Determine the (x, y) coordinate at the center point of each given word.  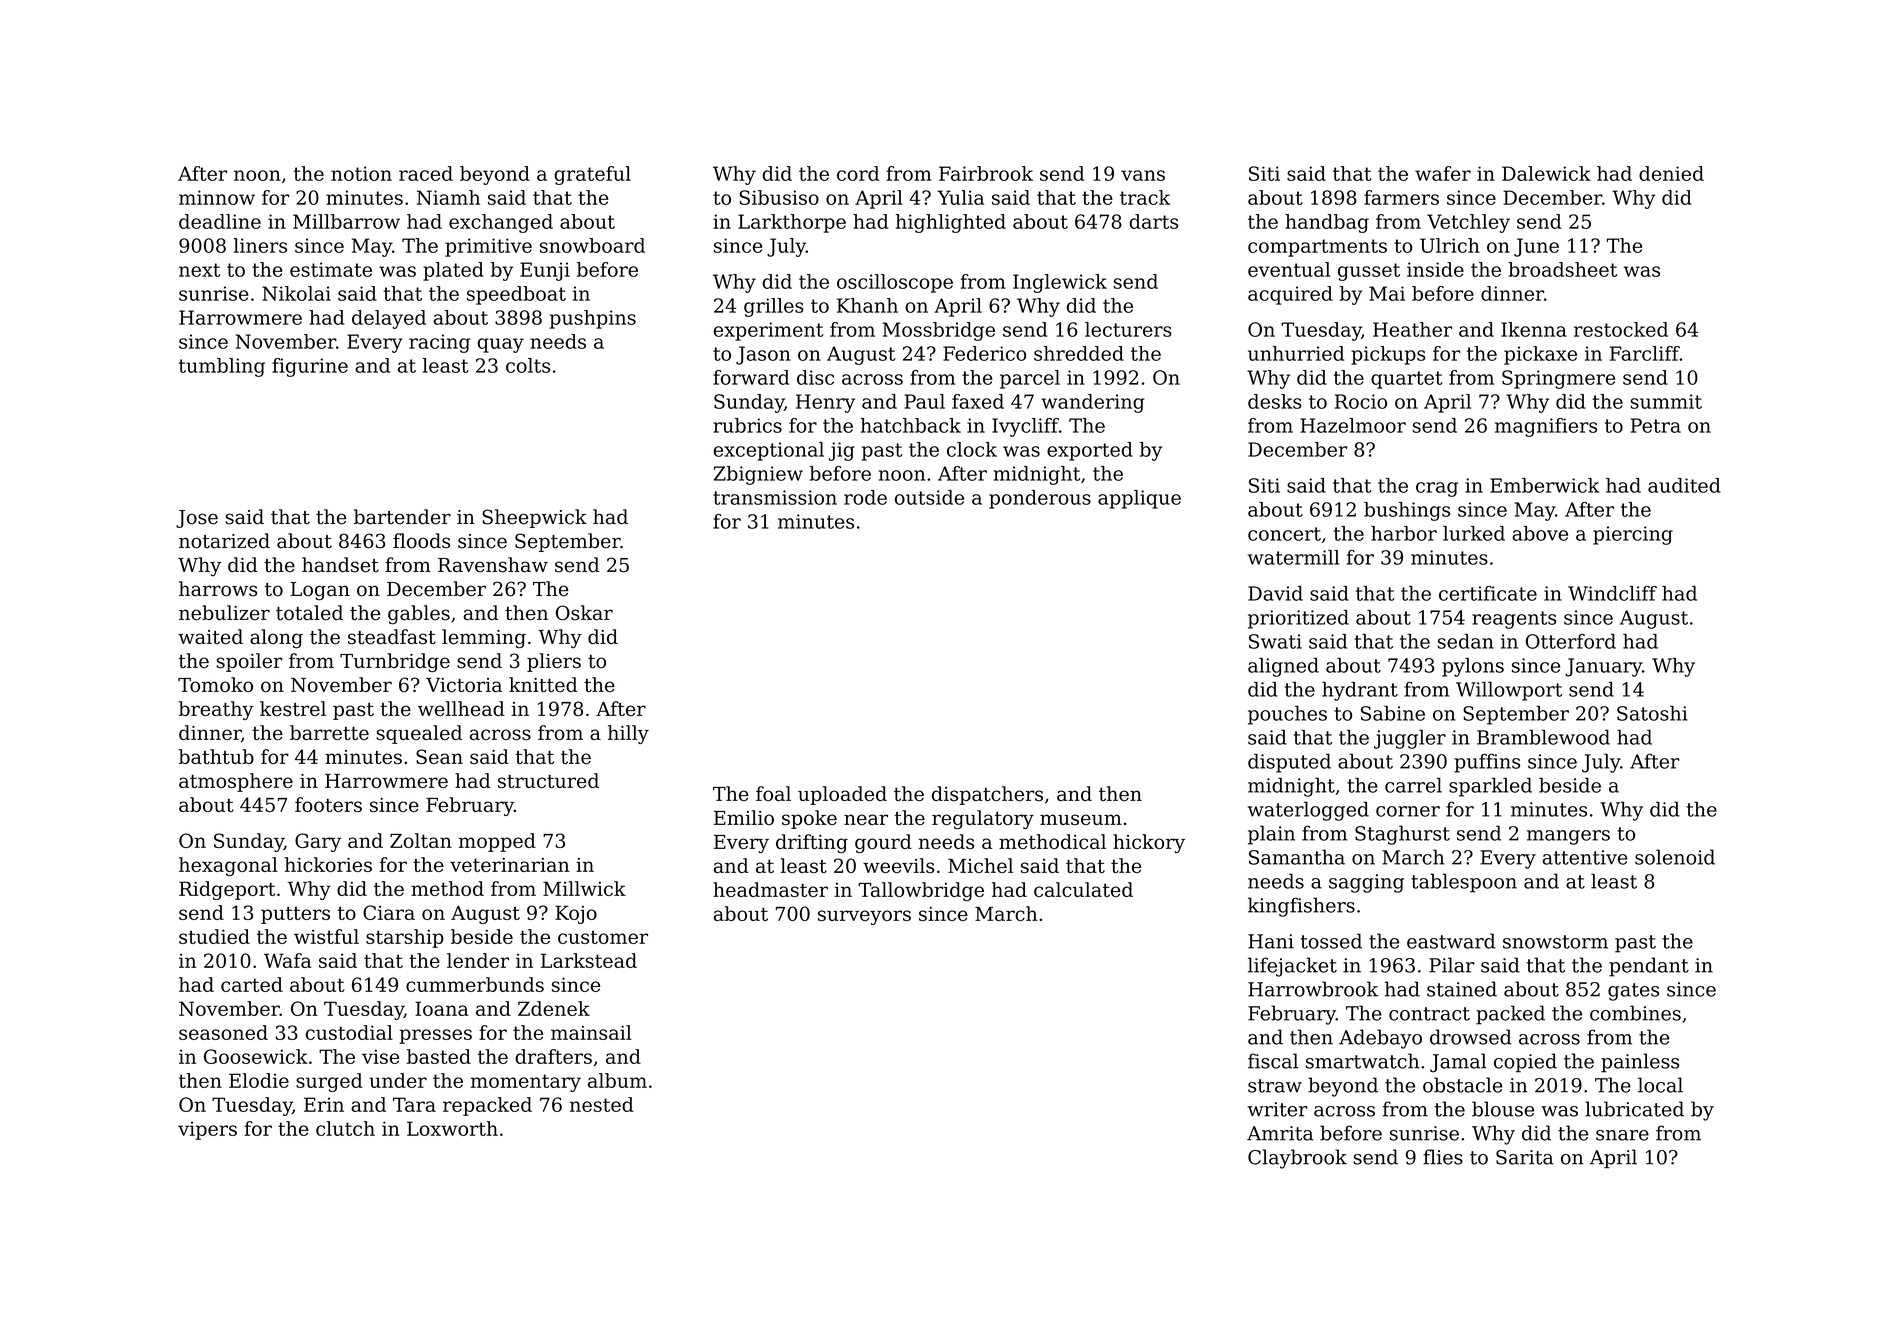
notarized (224, 541)
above (1540, 533)
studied (214, 936)
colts (528, 365)
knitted (543, 684)
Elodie (259, 1080)
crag (1437, 489)
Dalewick (1546, 173)
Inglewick (1060, 283)
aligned (1283, 667)
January (1603, 667)
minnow (217, 197)
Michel (980, 865)
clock (972, 449)
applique (1139, 499)
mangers (1568, 837)
